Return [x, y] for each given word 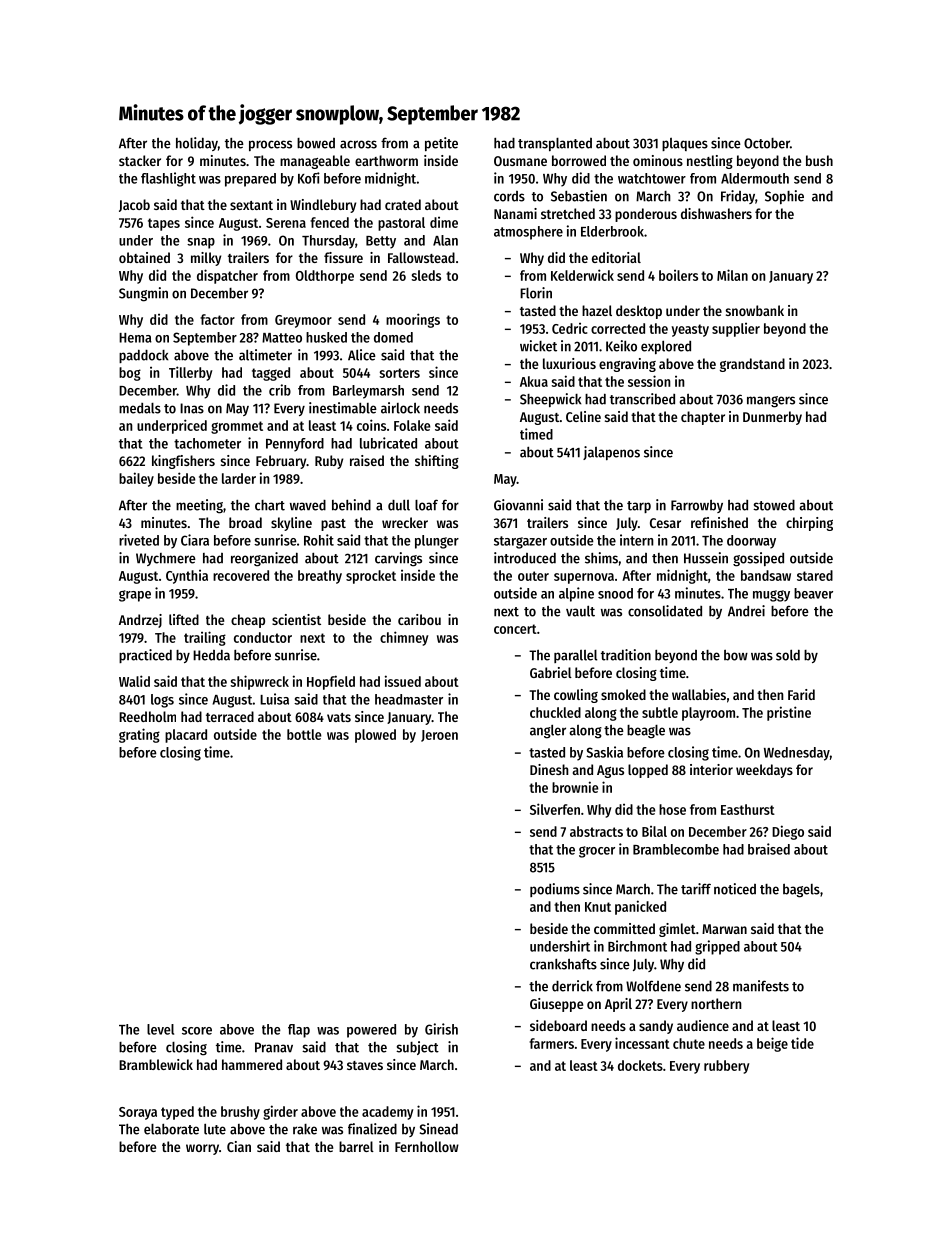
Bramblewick [156, 1064]
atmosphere [528, 233]
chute [689, 1043]
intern [637, 540]
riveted [139, 540]
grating [139, 735]
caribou [419, 619]
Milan [732, 275]
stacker [140, 160]
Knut [598, 907]
